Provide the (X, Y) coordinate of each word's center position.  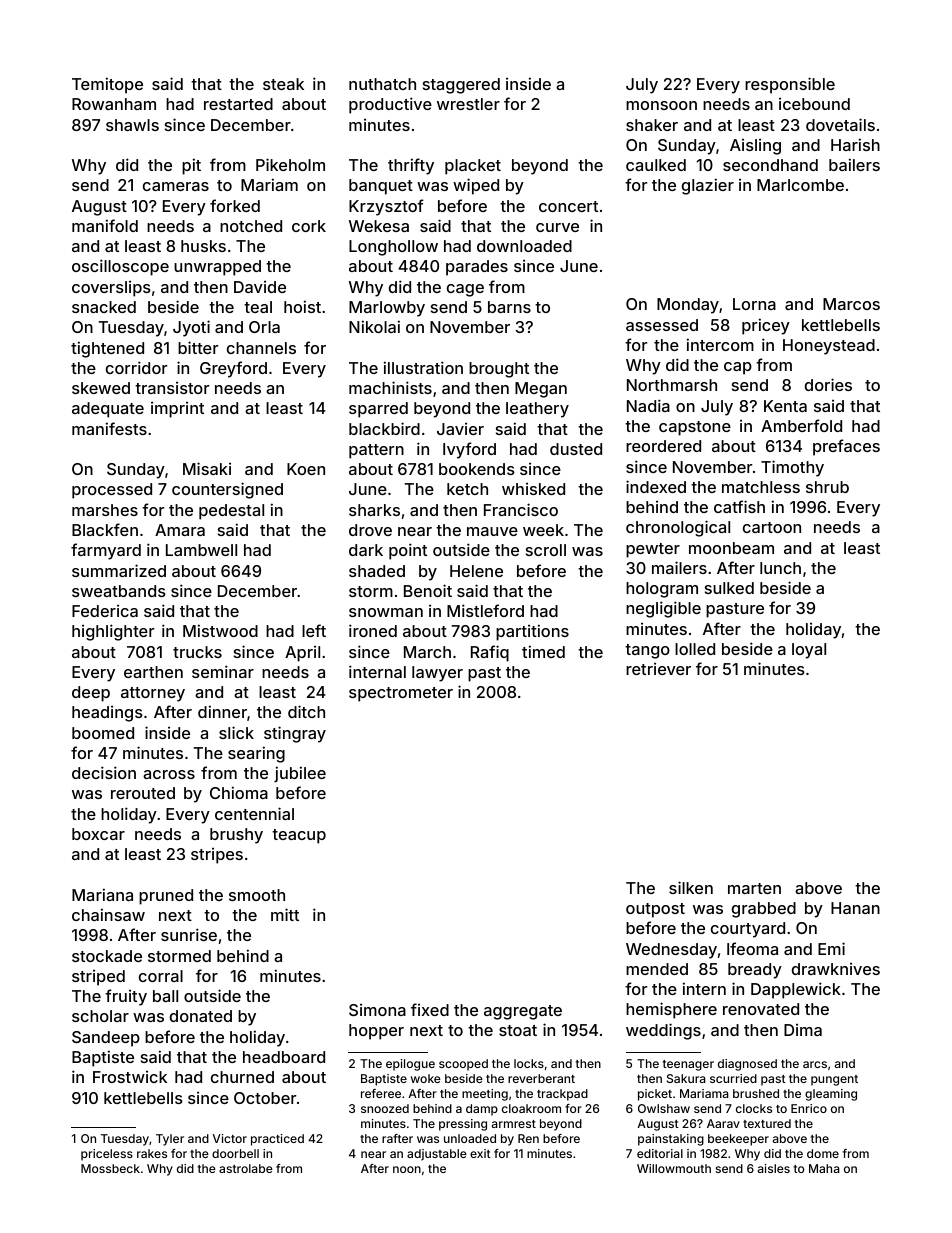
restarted (238, 104)
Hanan (855, 908)
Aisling (755, 147)
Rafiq (490, 653)
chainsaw (108, 914)
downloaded (524, 246)
